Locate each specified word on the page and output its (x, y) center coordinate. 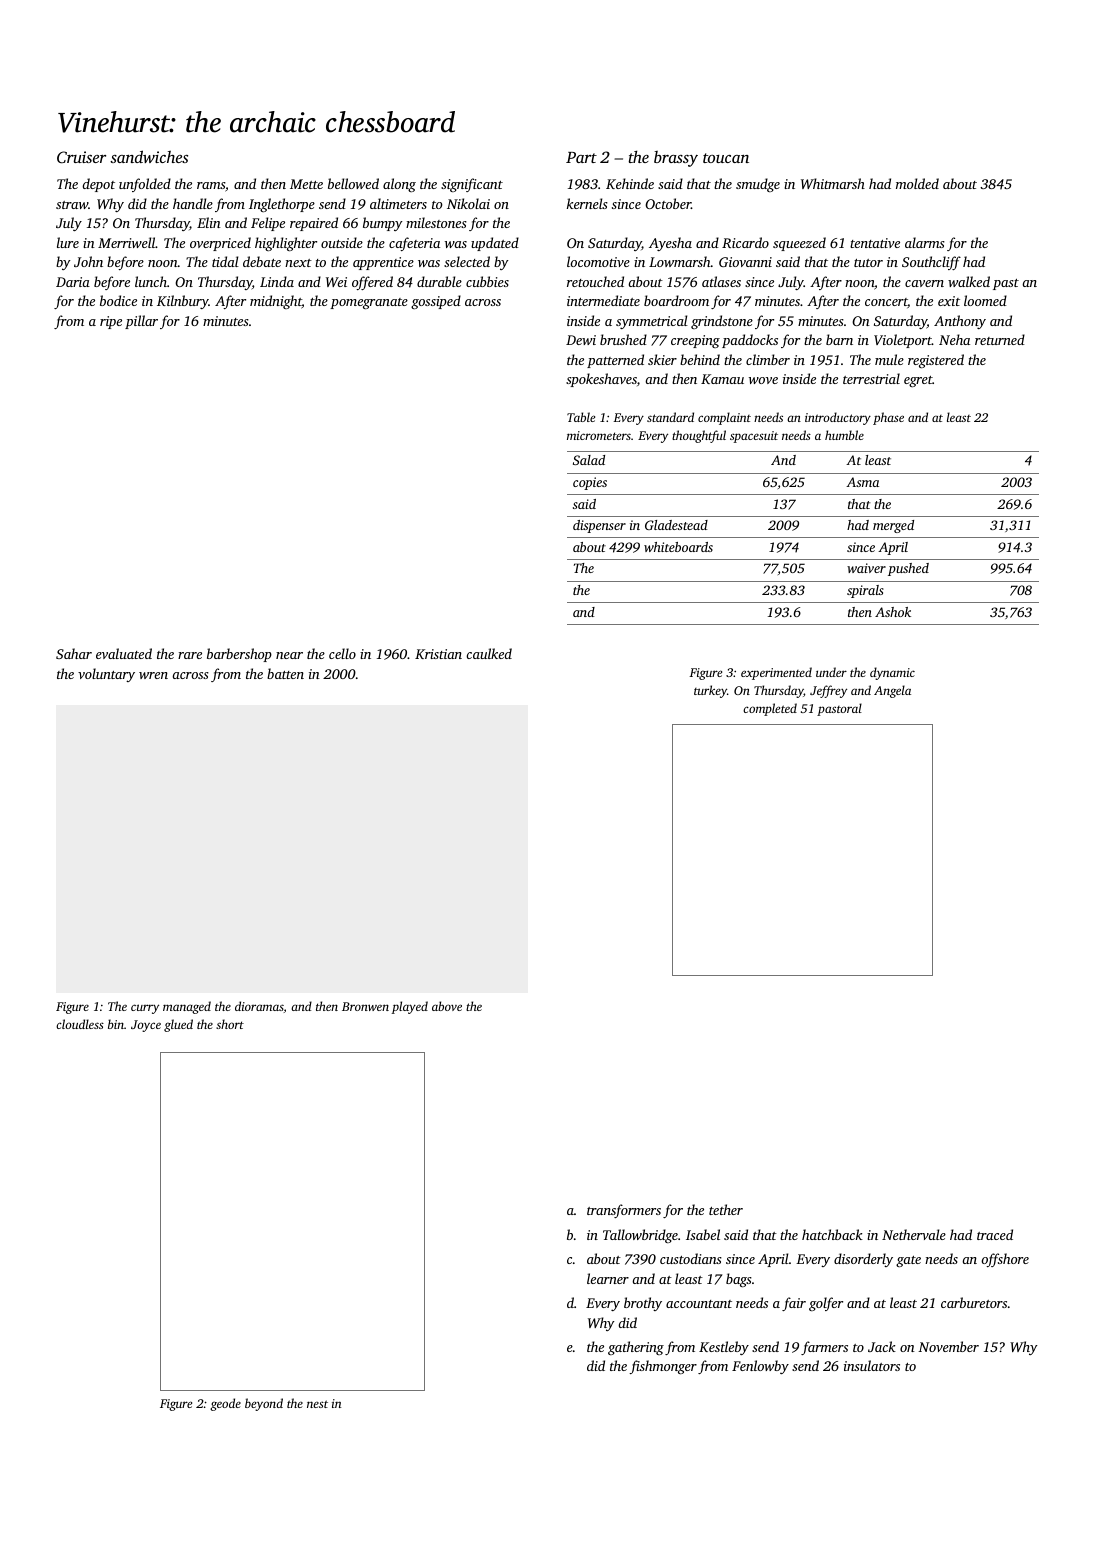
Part (581, 157)
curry (145, 1009)
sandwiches (149, 156)
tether (726, 1209)
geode (225, 1404)
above (447, 1006)
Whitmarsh (833, 183)
